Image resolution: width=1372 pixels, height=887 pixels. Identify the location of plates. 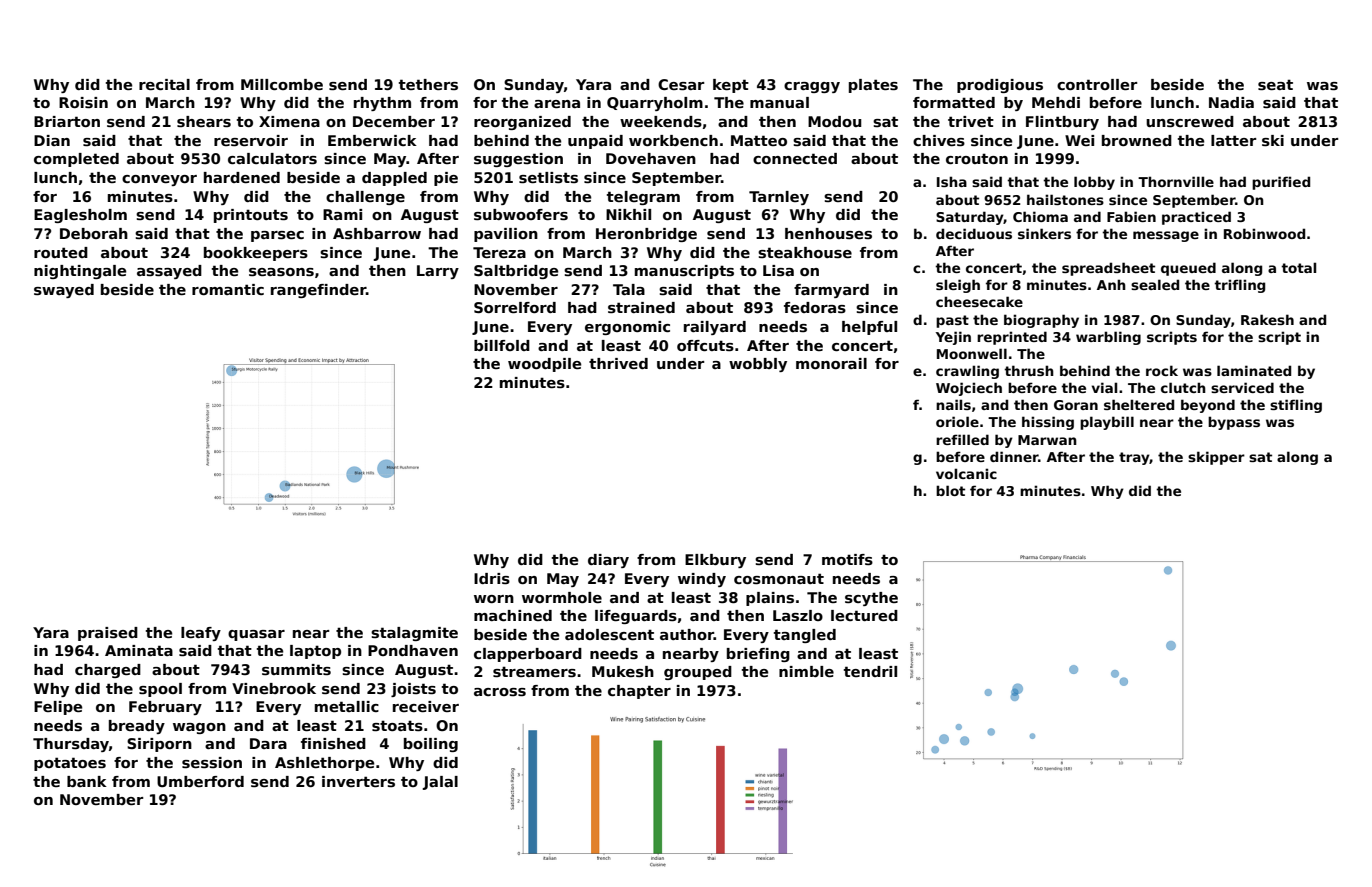
(873, 86).
